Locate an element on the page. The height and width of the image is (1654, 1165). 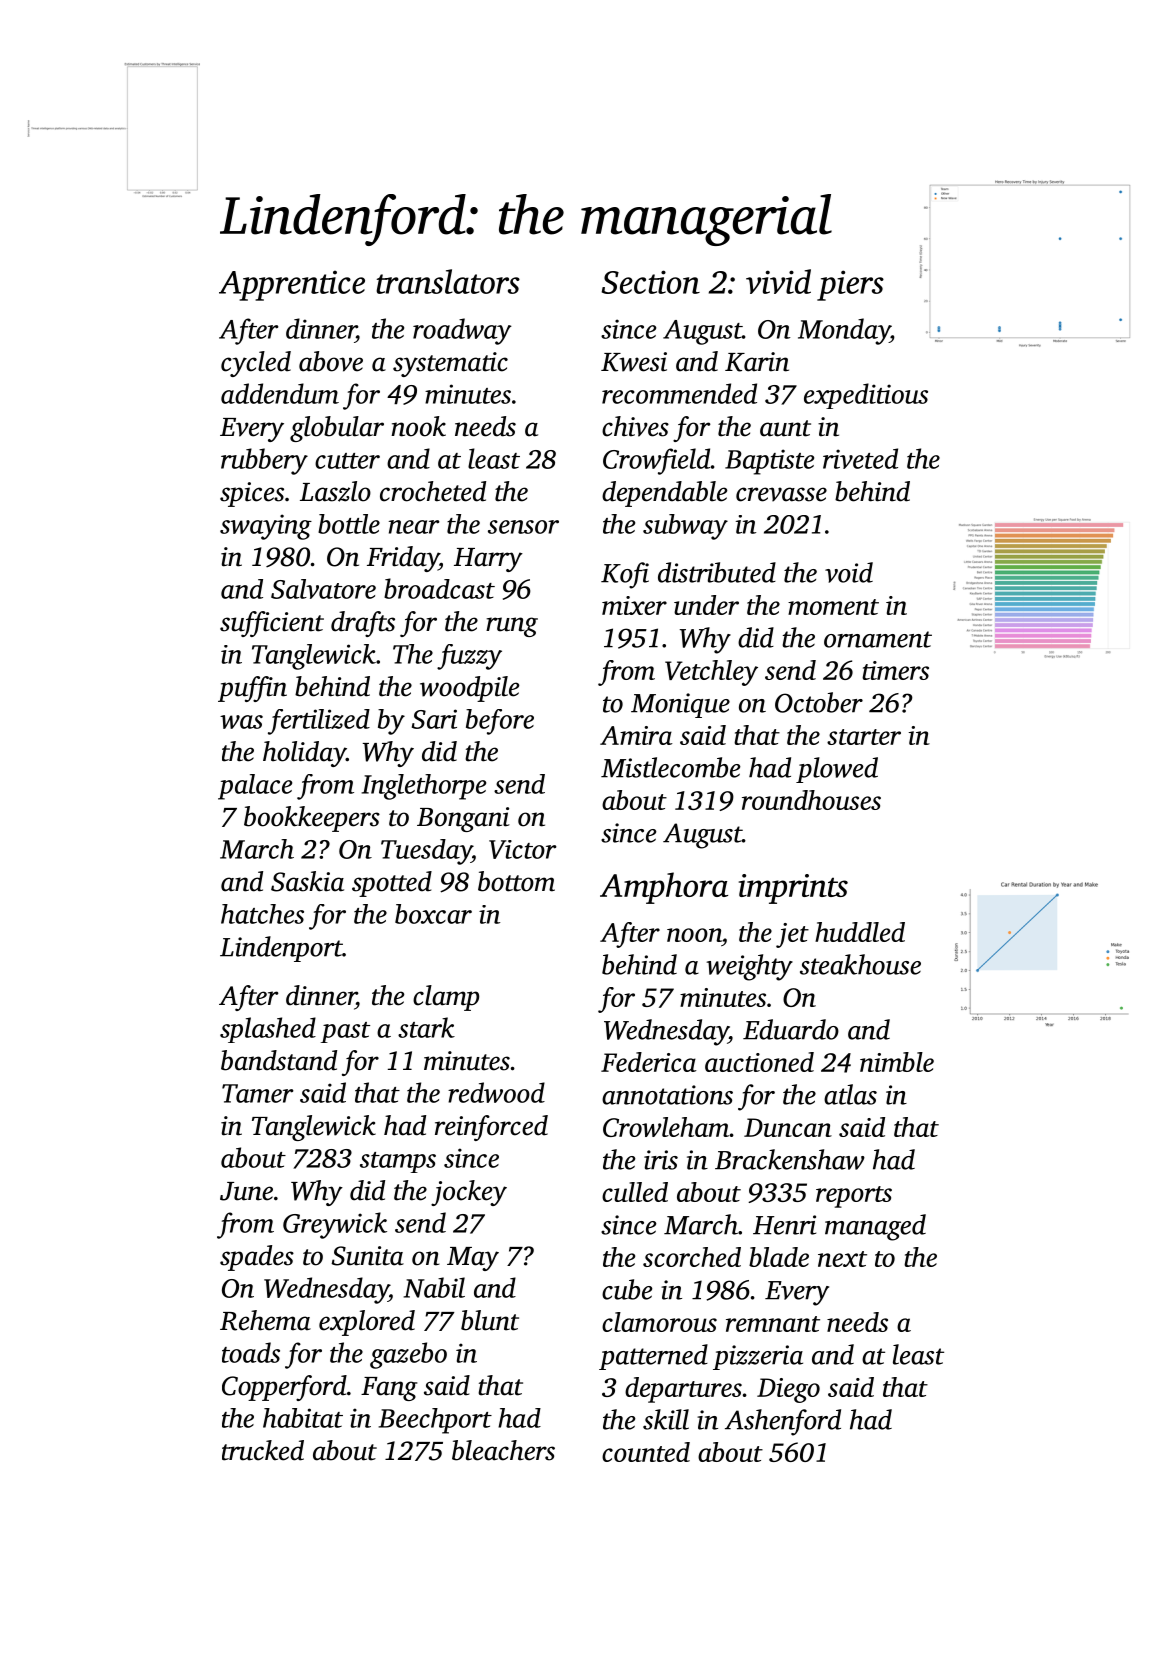
dependable is located at coordinates (664, 494).
